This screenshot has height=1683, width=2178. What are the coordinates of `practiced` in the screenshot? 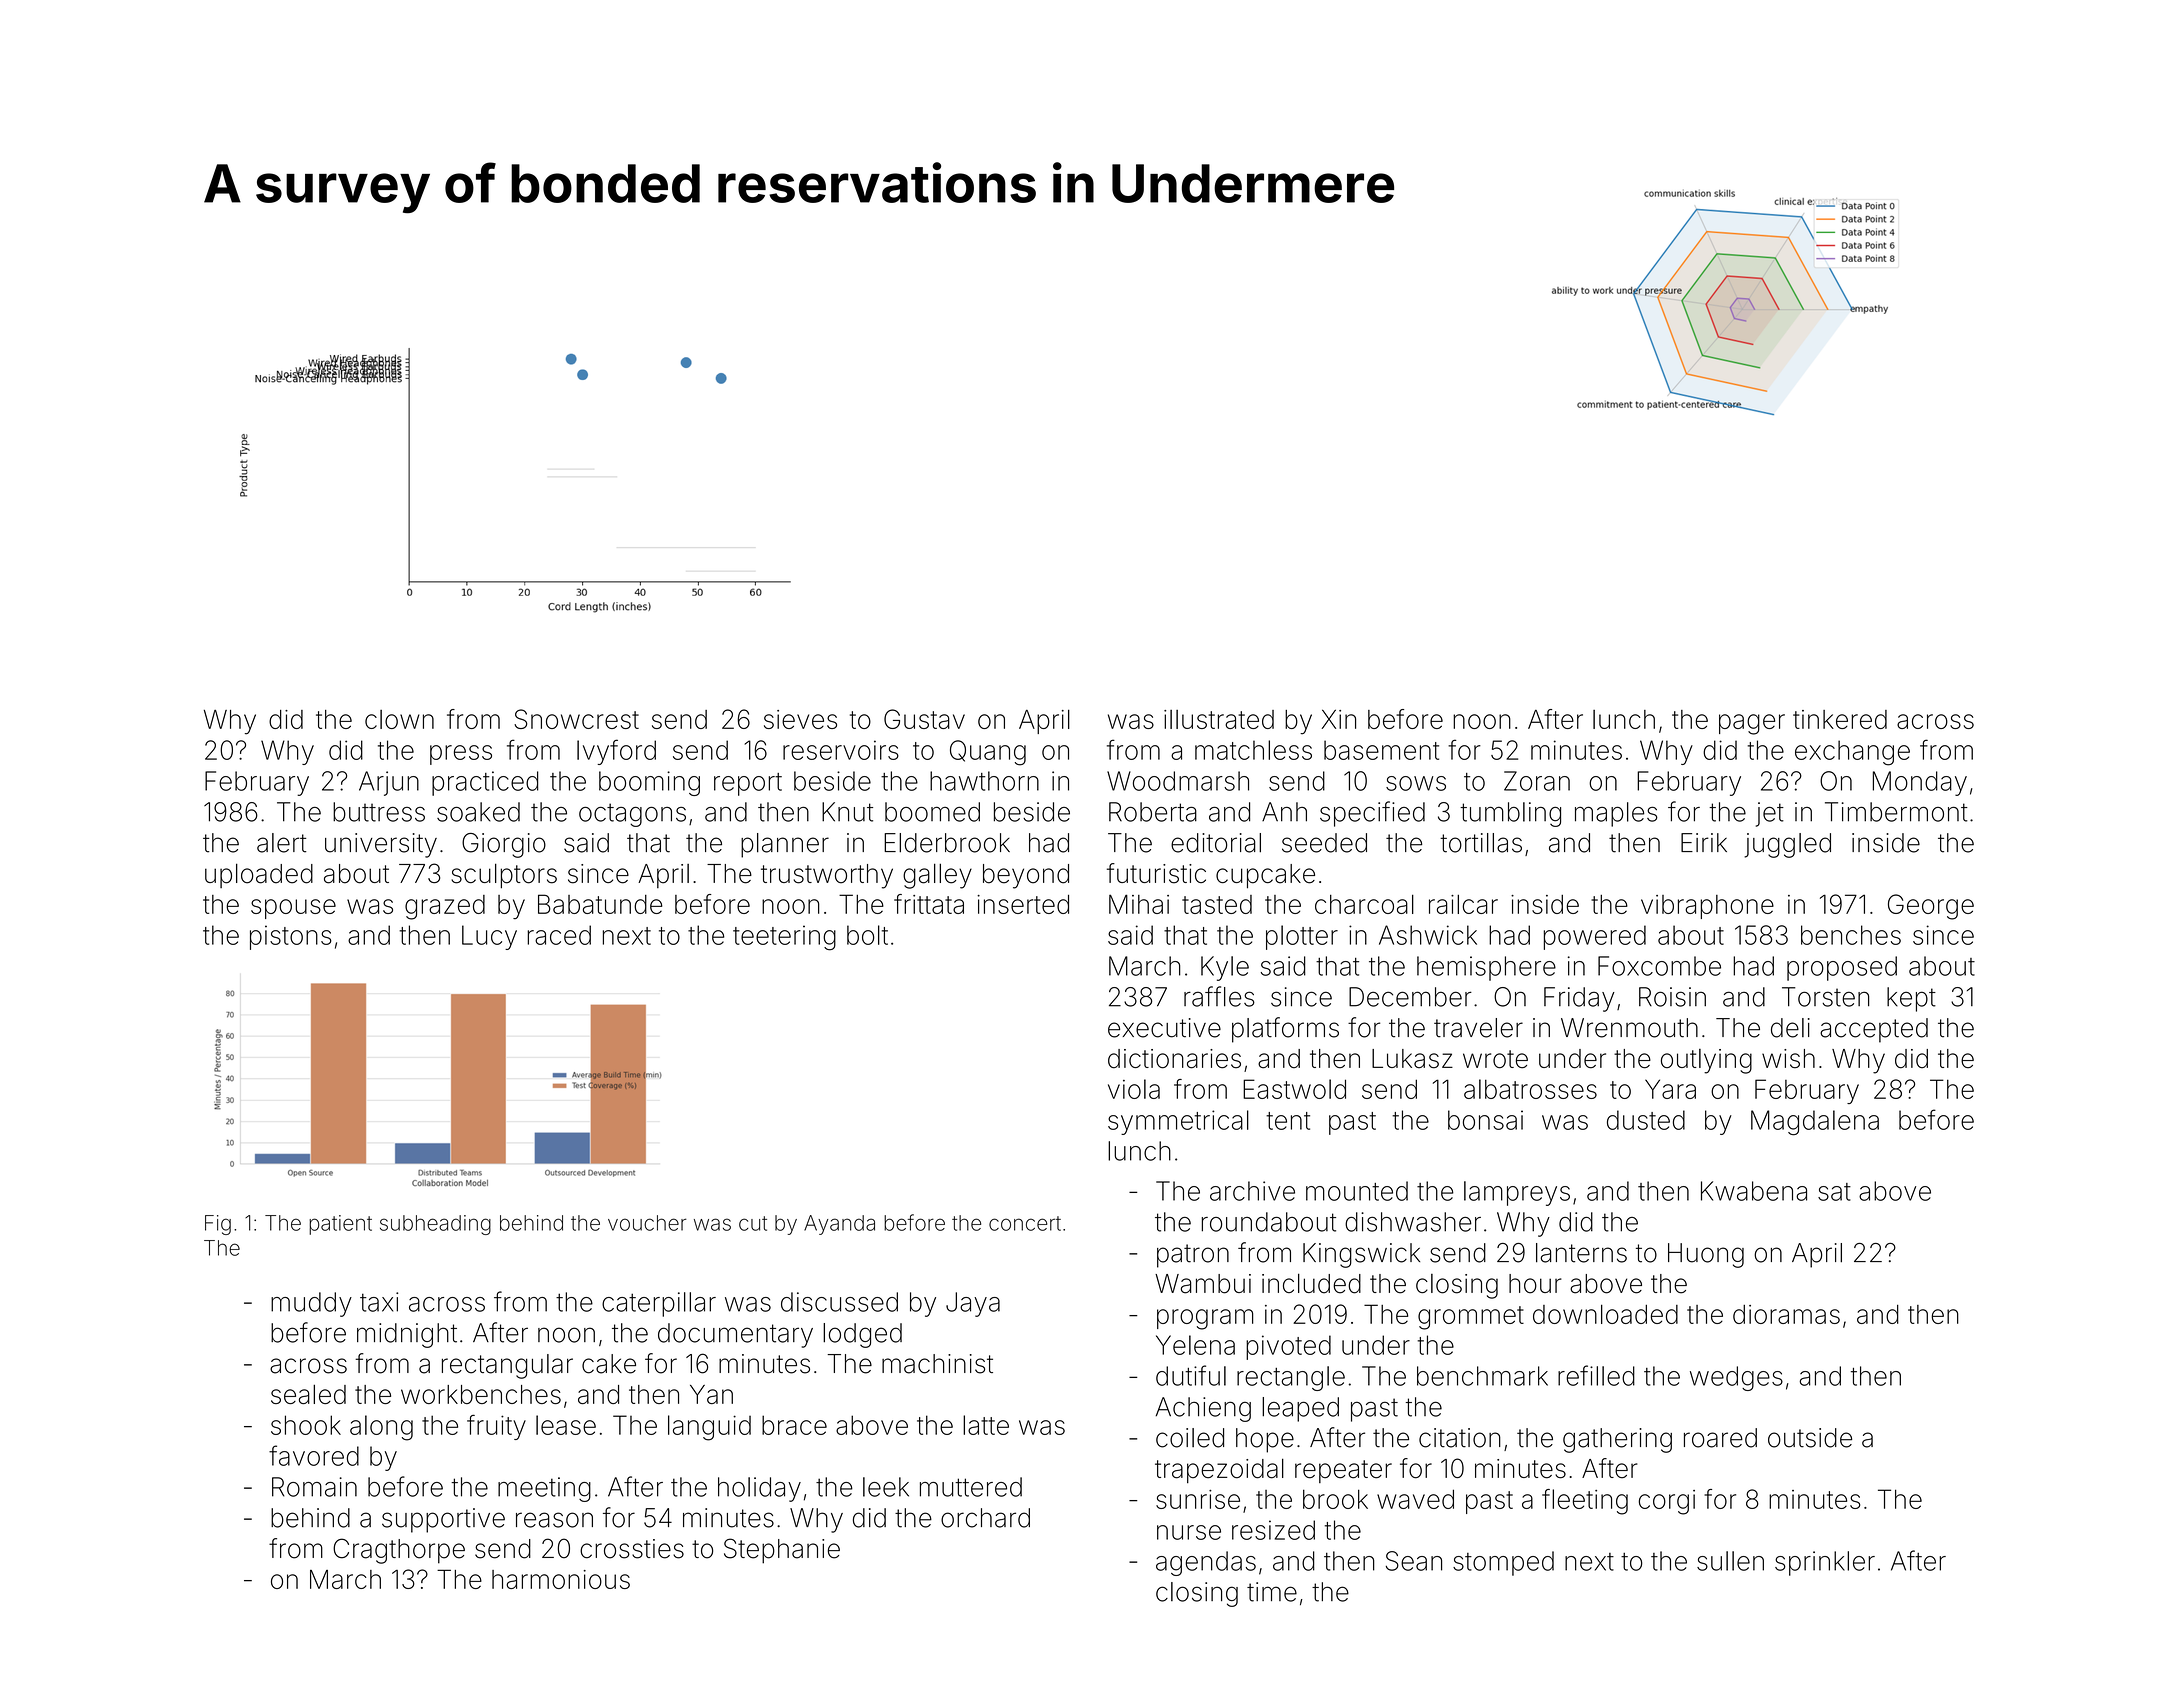 It's located at (485, 783).
